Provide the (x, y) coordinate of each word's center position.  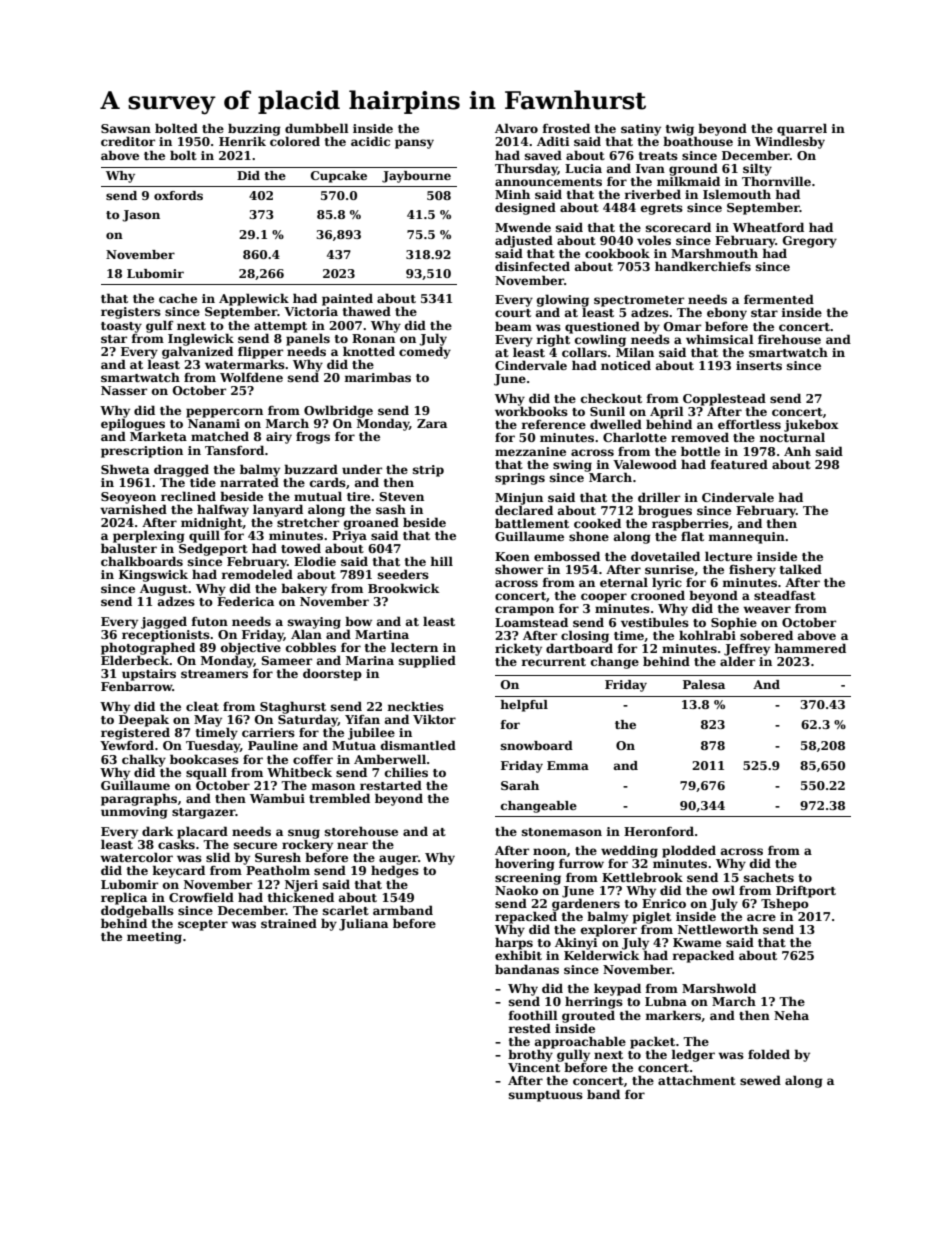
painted (347, 300)
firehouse (789, 339)
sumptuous (546, 1096)
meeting (154, 938)
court (513, 313)
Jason (141, 216)
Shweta (125, 469)
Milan (635, 352)
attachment (697, 1080)
